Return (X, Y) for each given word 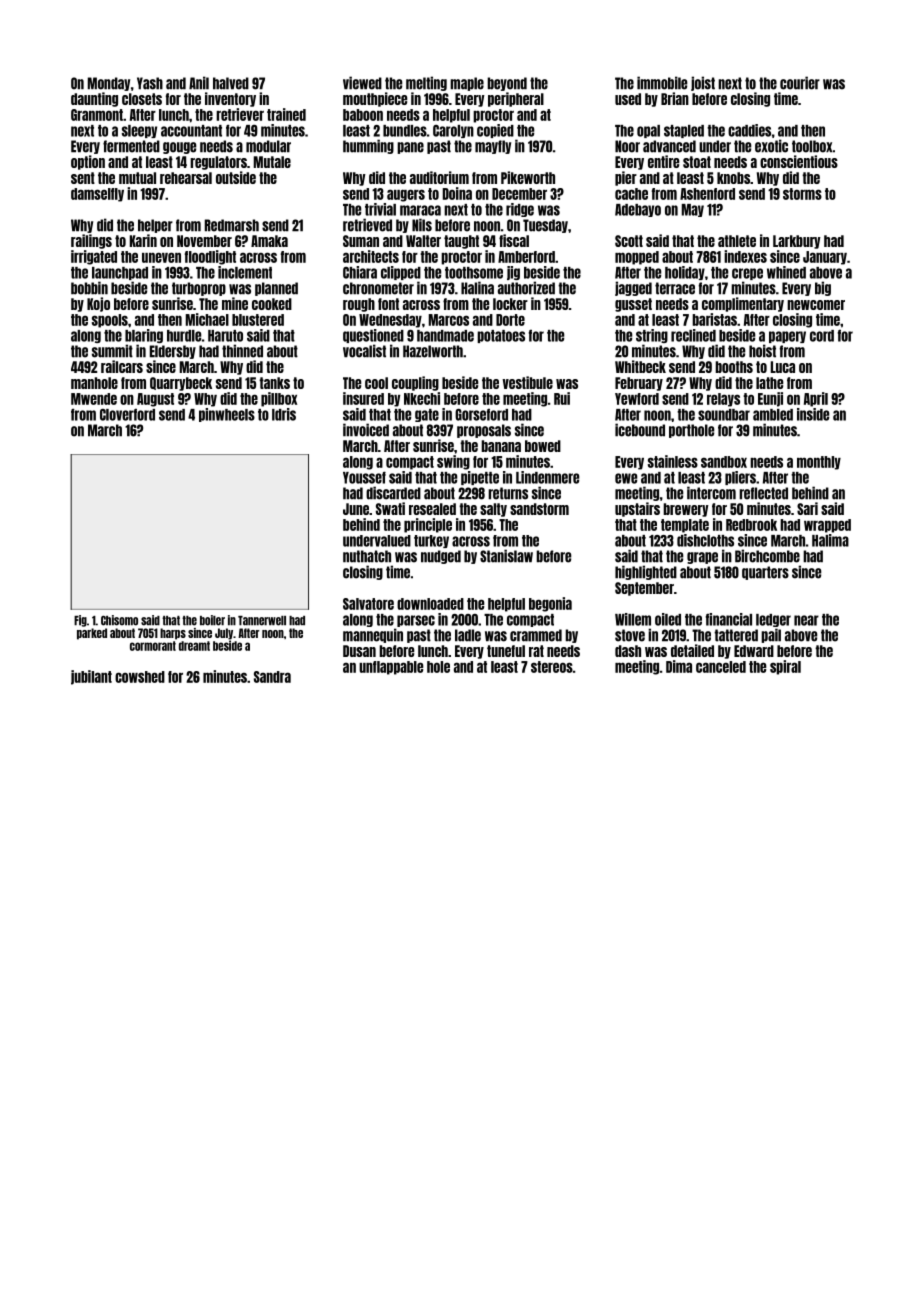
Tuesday (545, 226)
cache (631, 194)
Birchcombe (767, 556)
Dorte (510, 320)
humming (368, 146)
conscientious (799, 161)
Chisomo (119, 620)
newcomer (816, 305)
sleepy (139, 131)
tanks (274, 383)
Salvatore (368, 604)
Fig (80, 621)
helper (155, 226)
